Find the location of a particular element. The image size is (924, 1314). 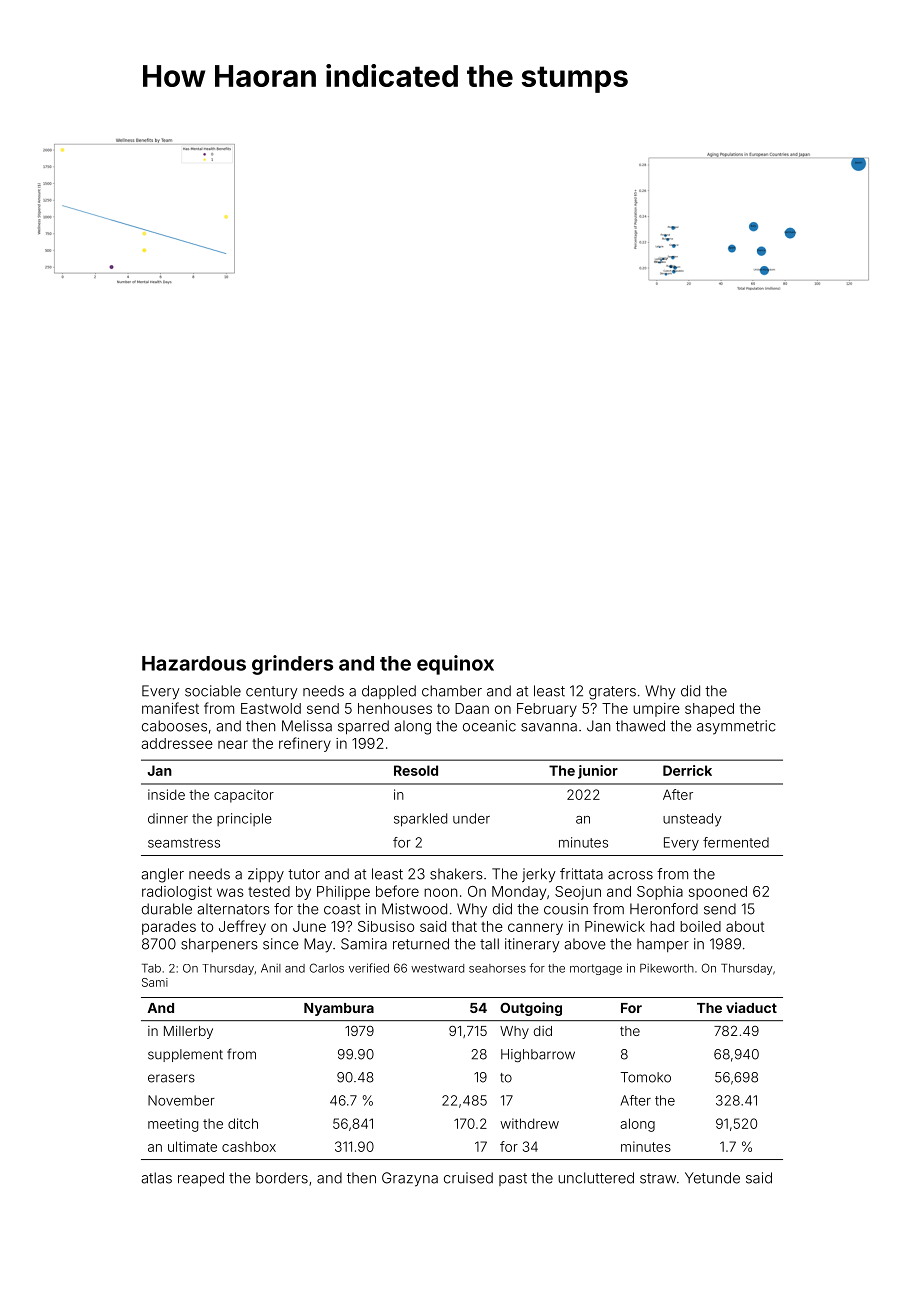

reaped is located at coordinates (201, 1179).
